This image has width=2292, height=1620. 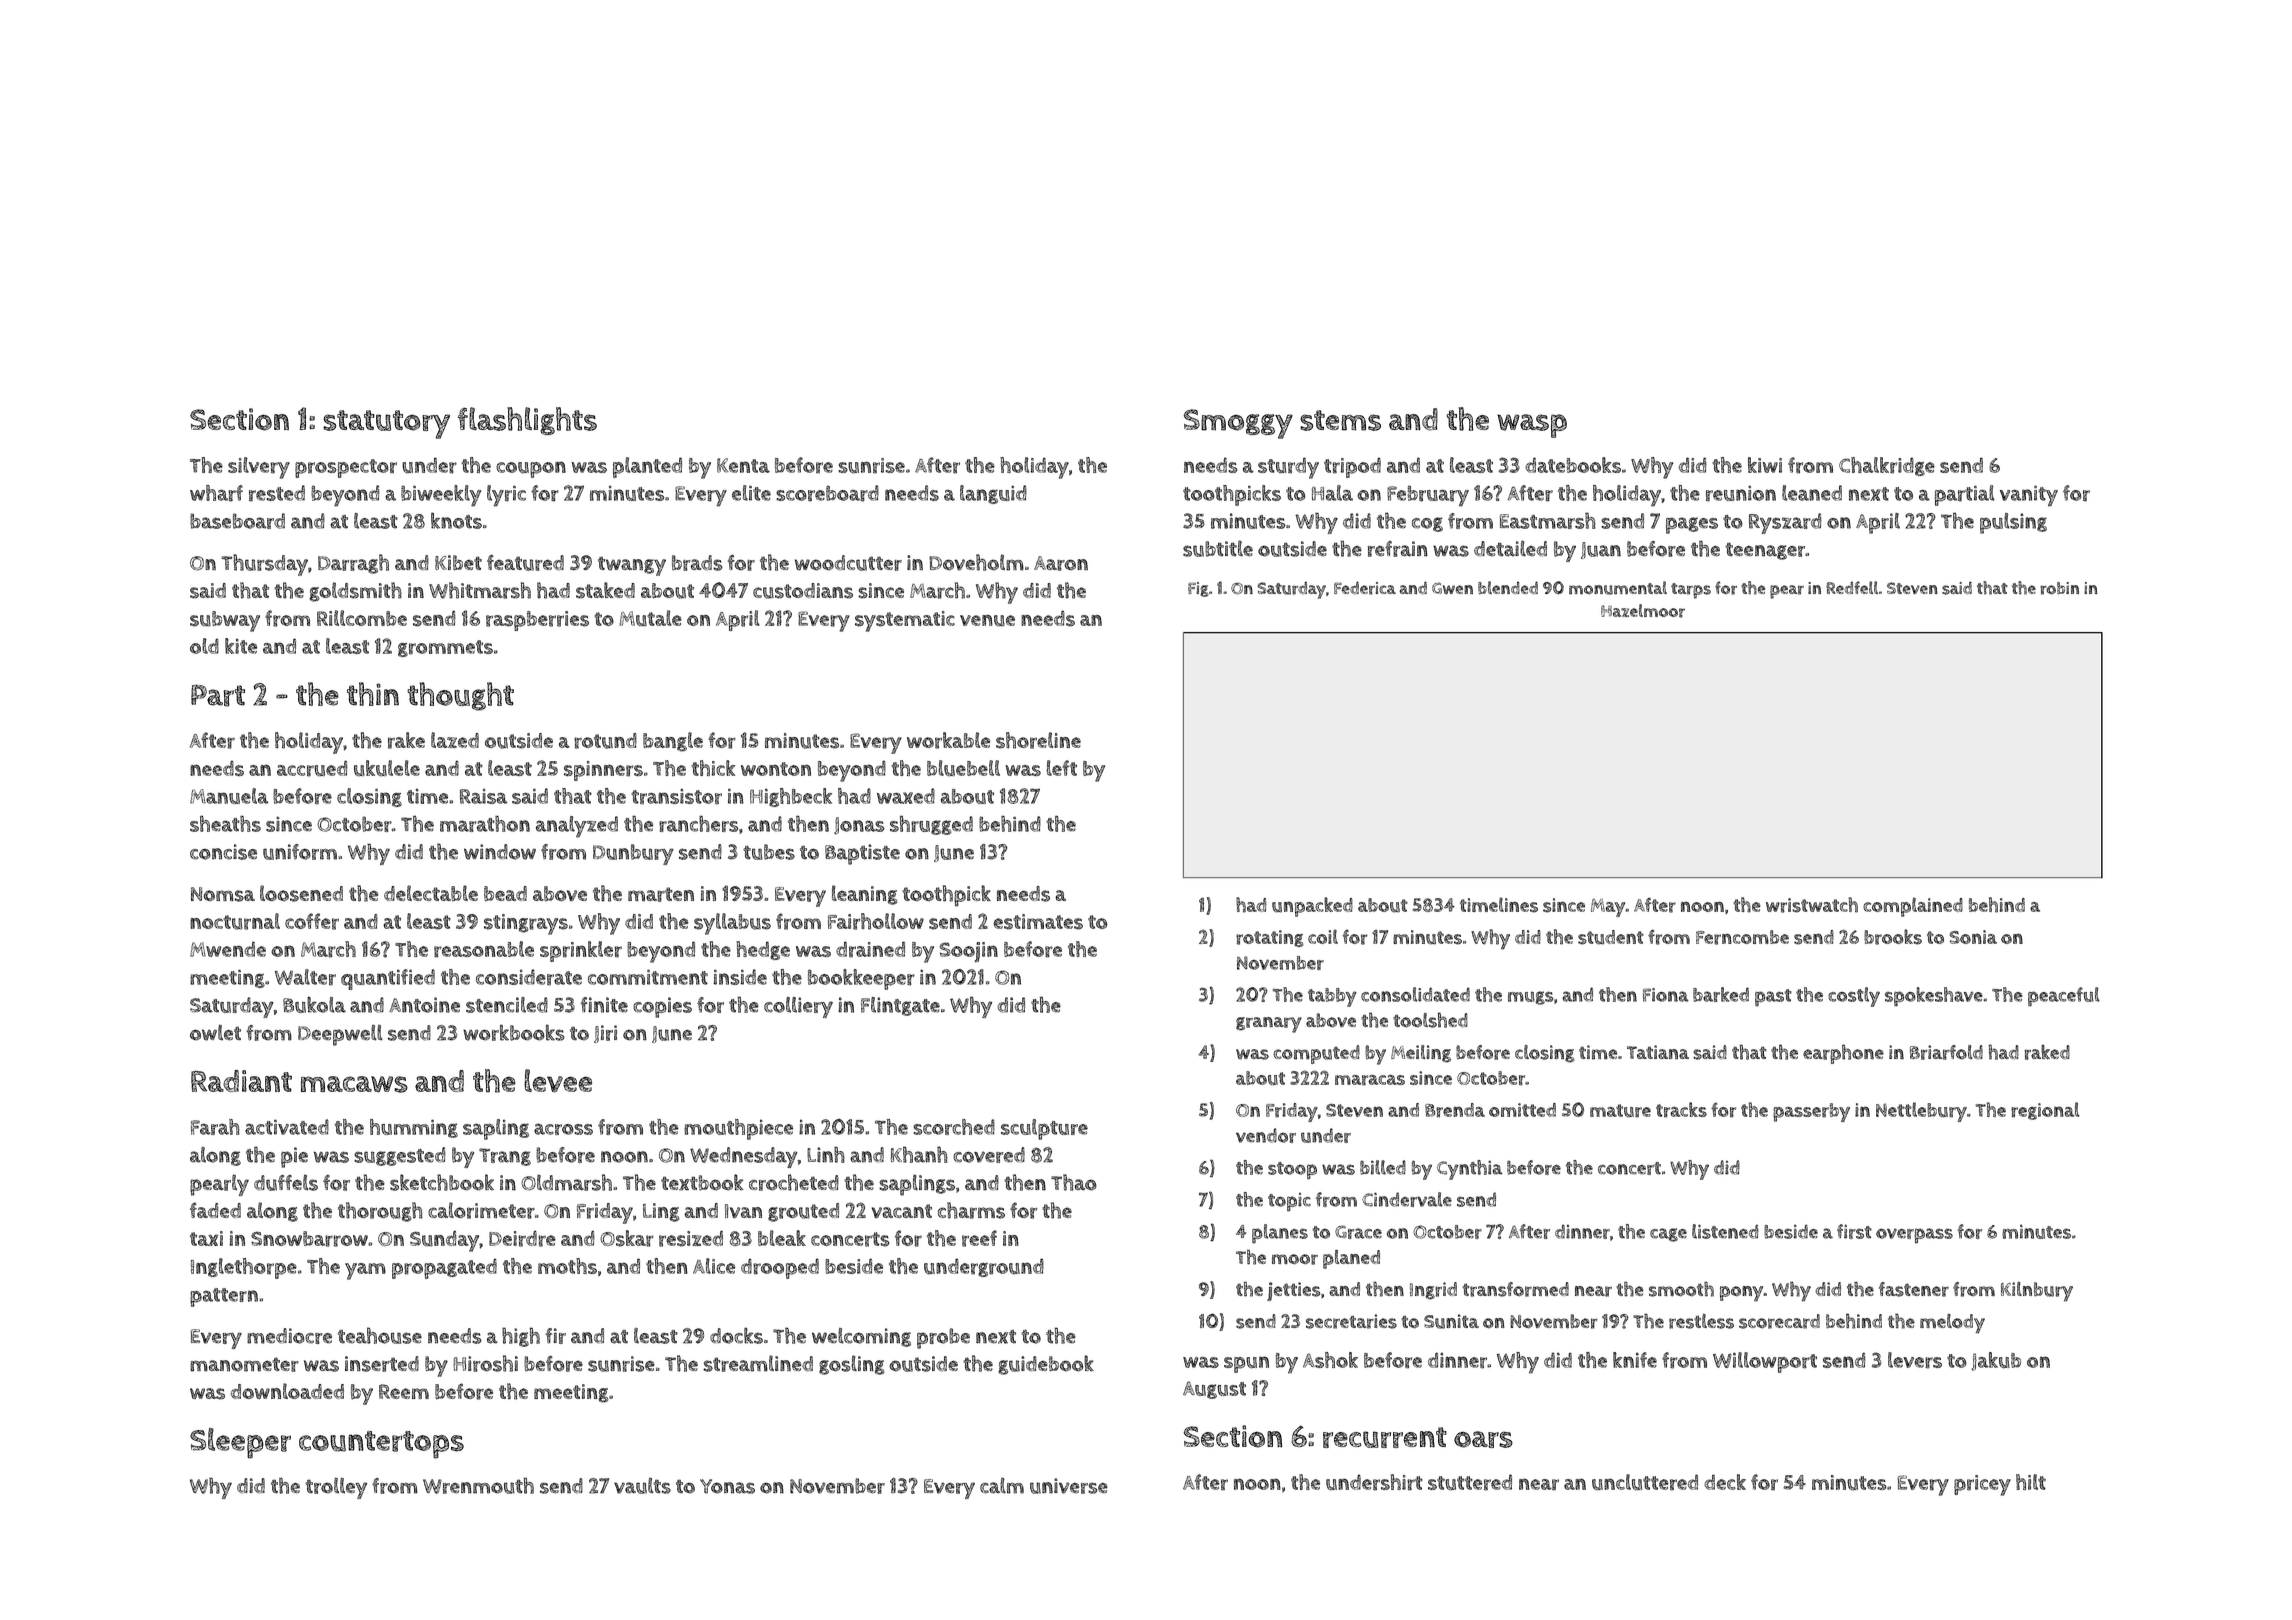 What do you see at coordinates (1069, 1486) in the image?
I see `universe` at bounding box center [1069, 1486].
